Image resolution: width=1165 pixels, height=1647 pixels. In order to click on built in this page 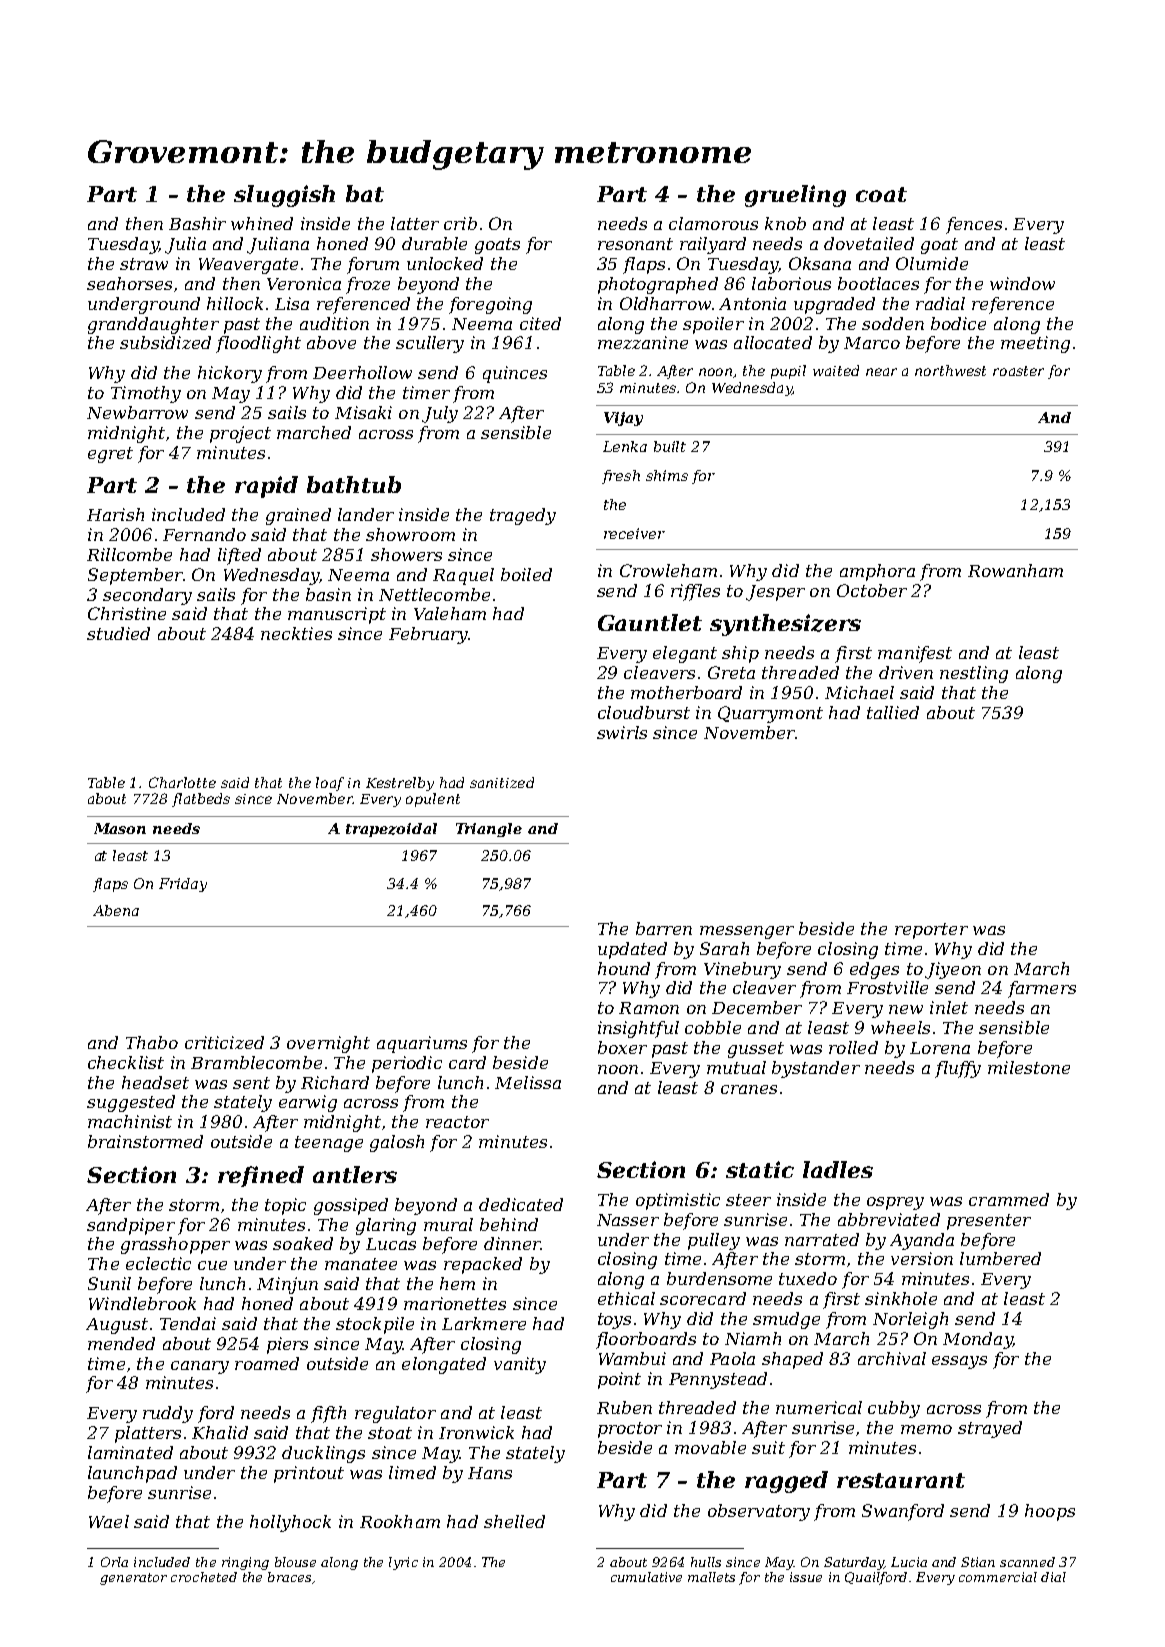, I will do `click(670, 446)`.
